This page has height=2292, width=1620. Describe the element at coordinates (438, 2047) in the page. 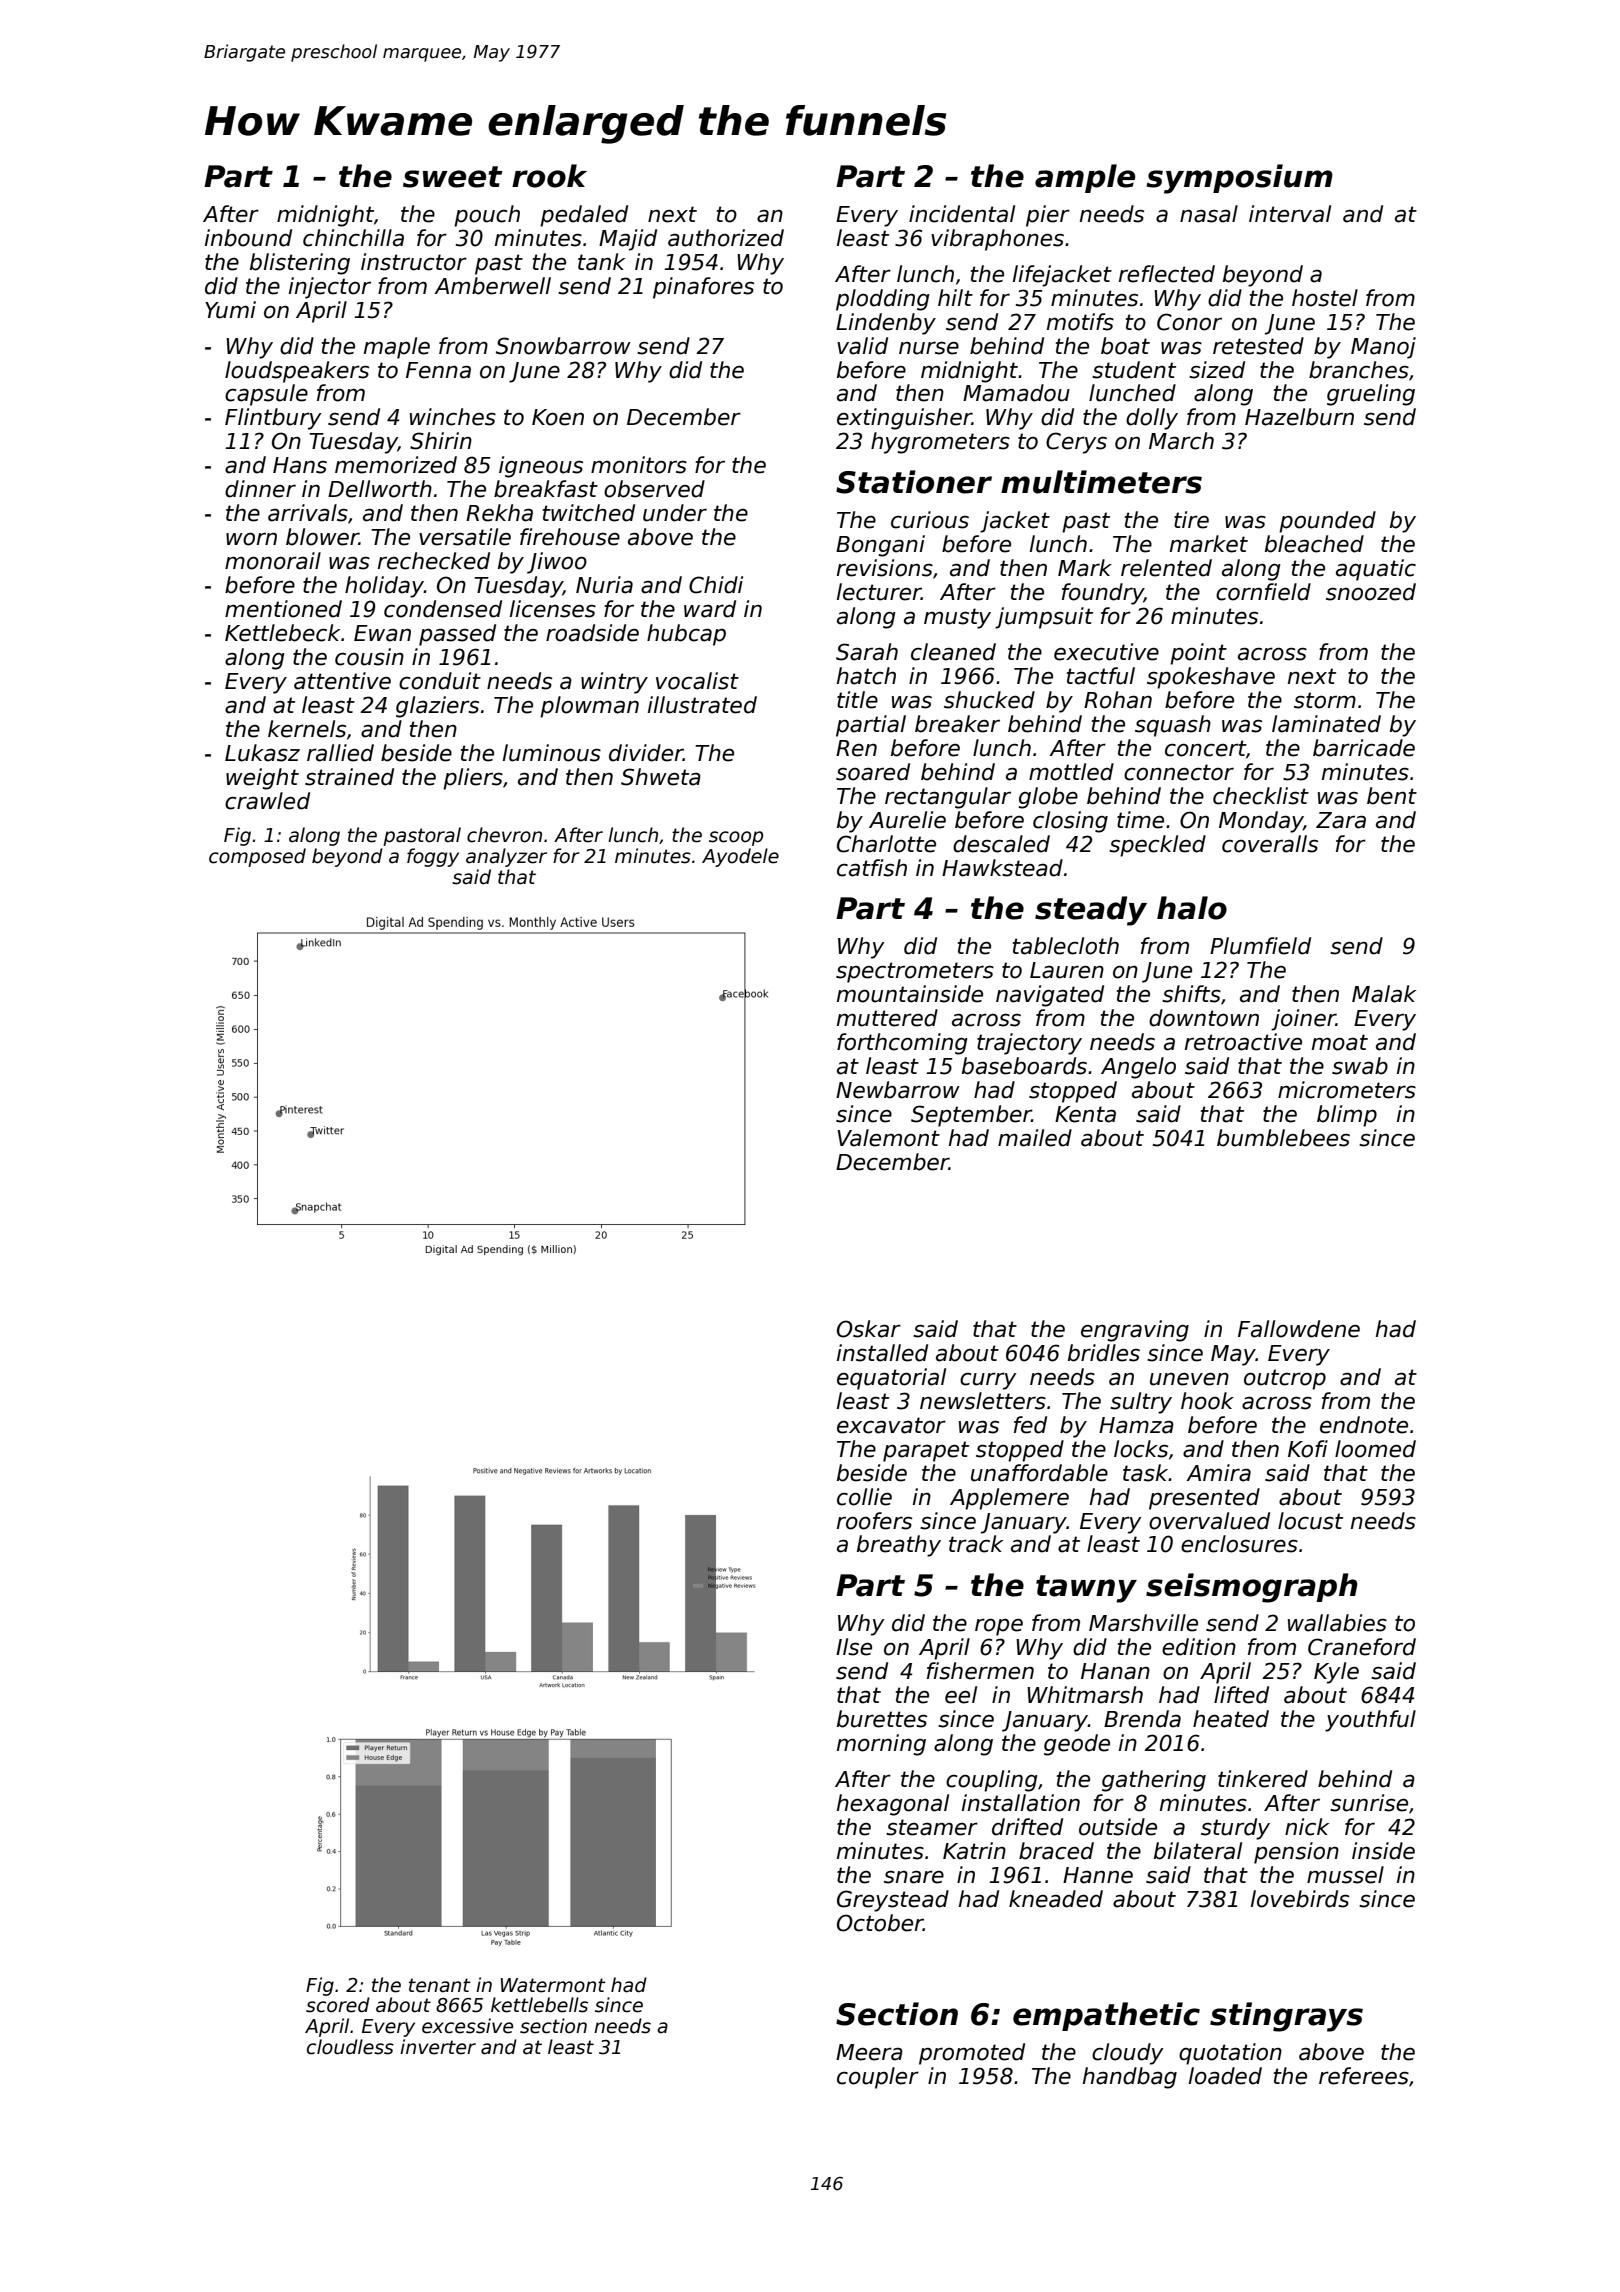

I see `inverter` at that location.
